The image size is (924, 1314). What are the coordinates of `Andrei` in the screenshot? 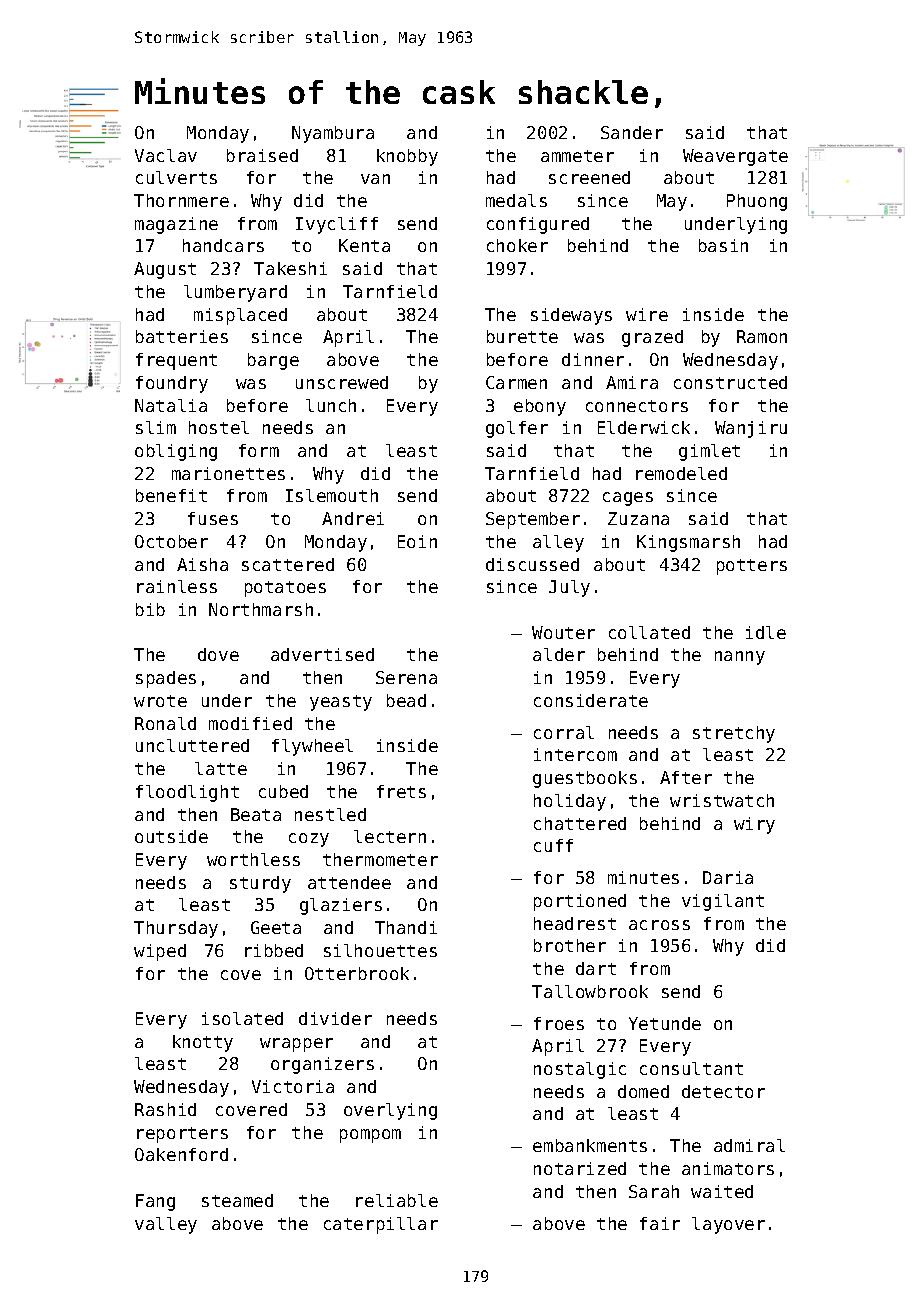 It's located at (353, 518).
